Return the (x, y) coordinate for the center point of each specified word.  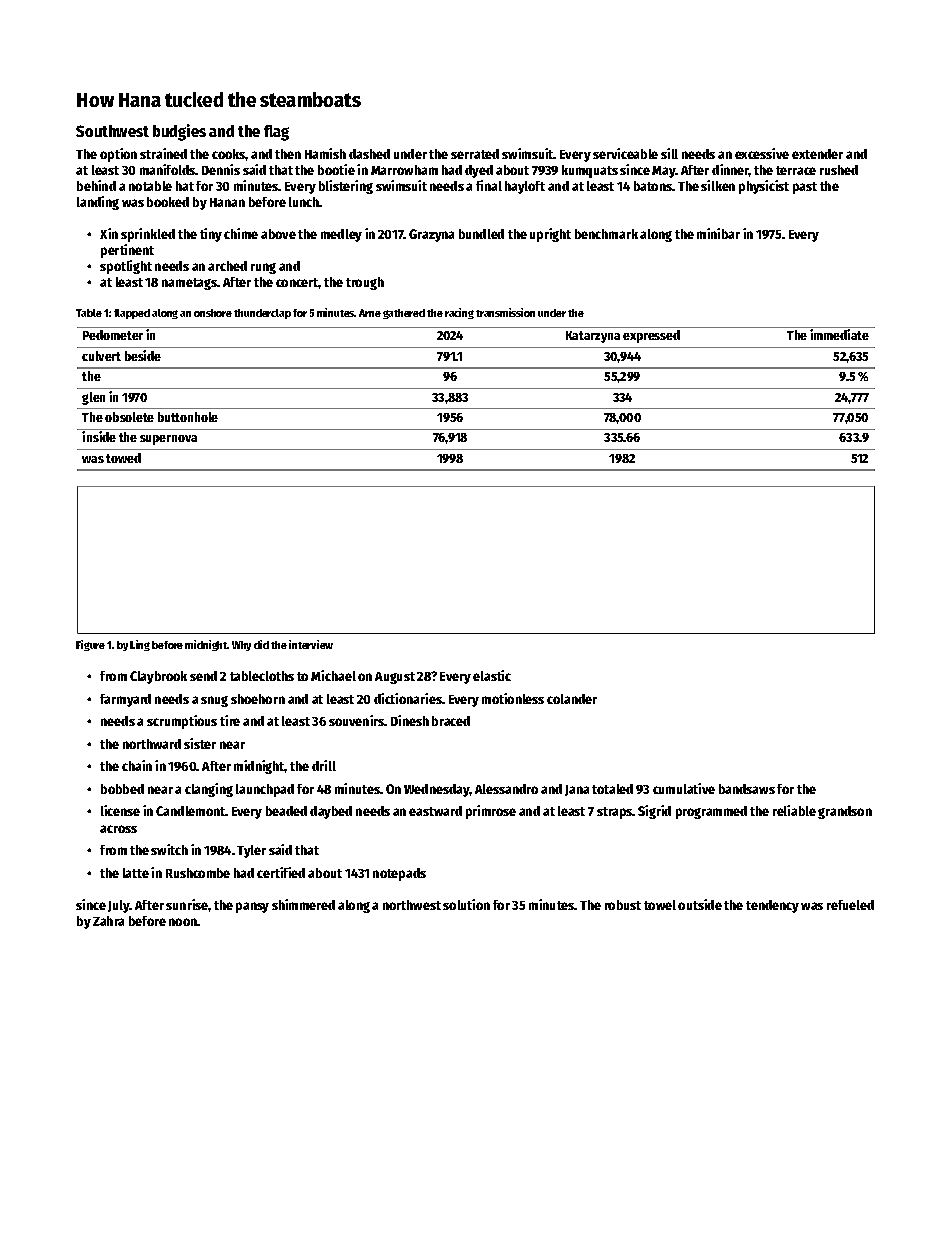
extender (817, 154)
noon (183, 922)
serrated (475, 154)
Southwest (112, 131)
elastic (492, 675)
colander (572, 699)
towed (123, 458)
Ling (140, 645)
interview (311, 644)
